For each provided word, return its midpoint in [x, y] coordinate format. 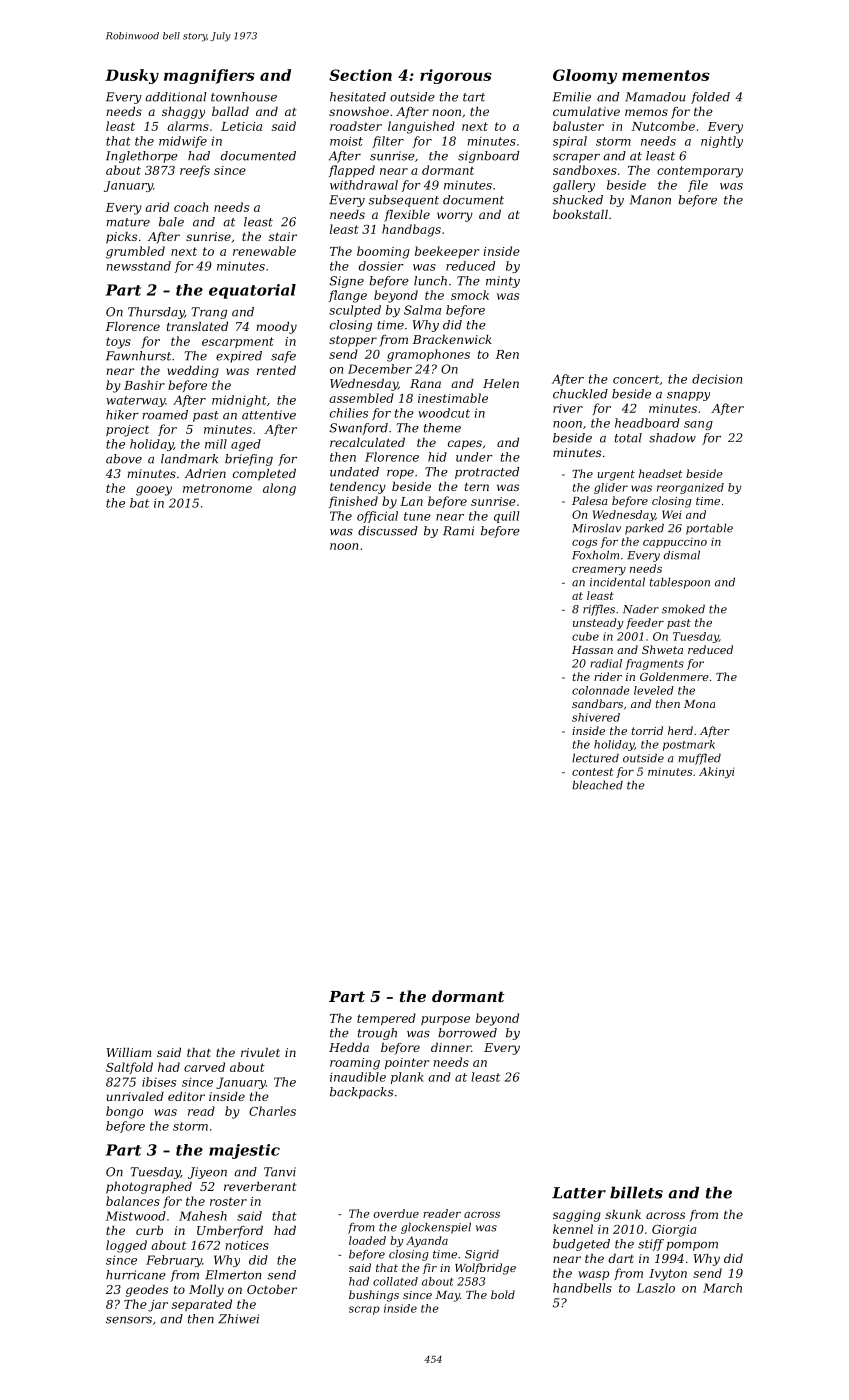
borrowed [467, 1033]
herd [680, 730]
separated [202, 1305]
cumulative [586, 111]
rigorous [456, 76]
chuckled [580, 394]
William [129, 1052]
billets [636, 1192]
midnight [239, 401]
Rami [458, 531]
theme [442, 428]
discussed [388, 531]
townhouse [244, 97]
